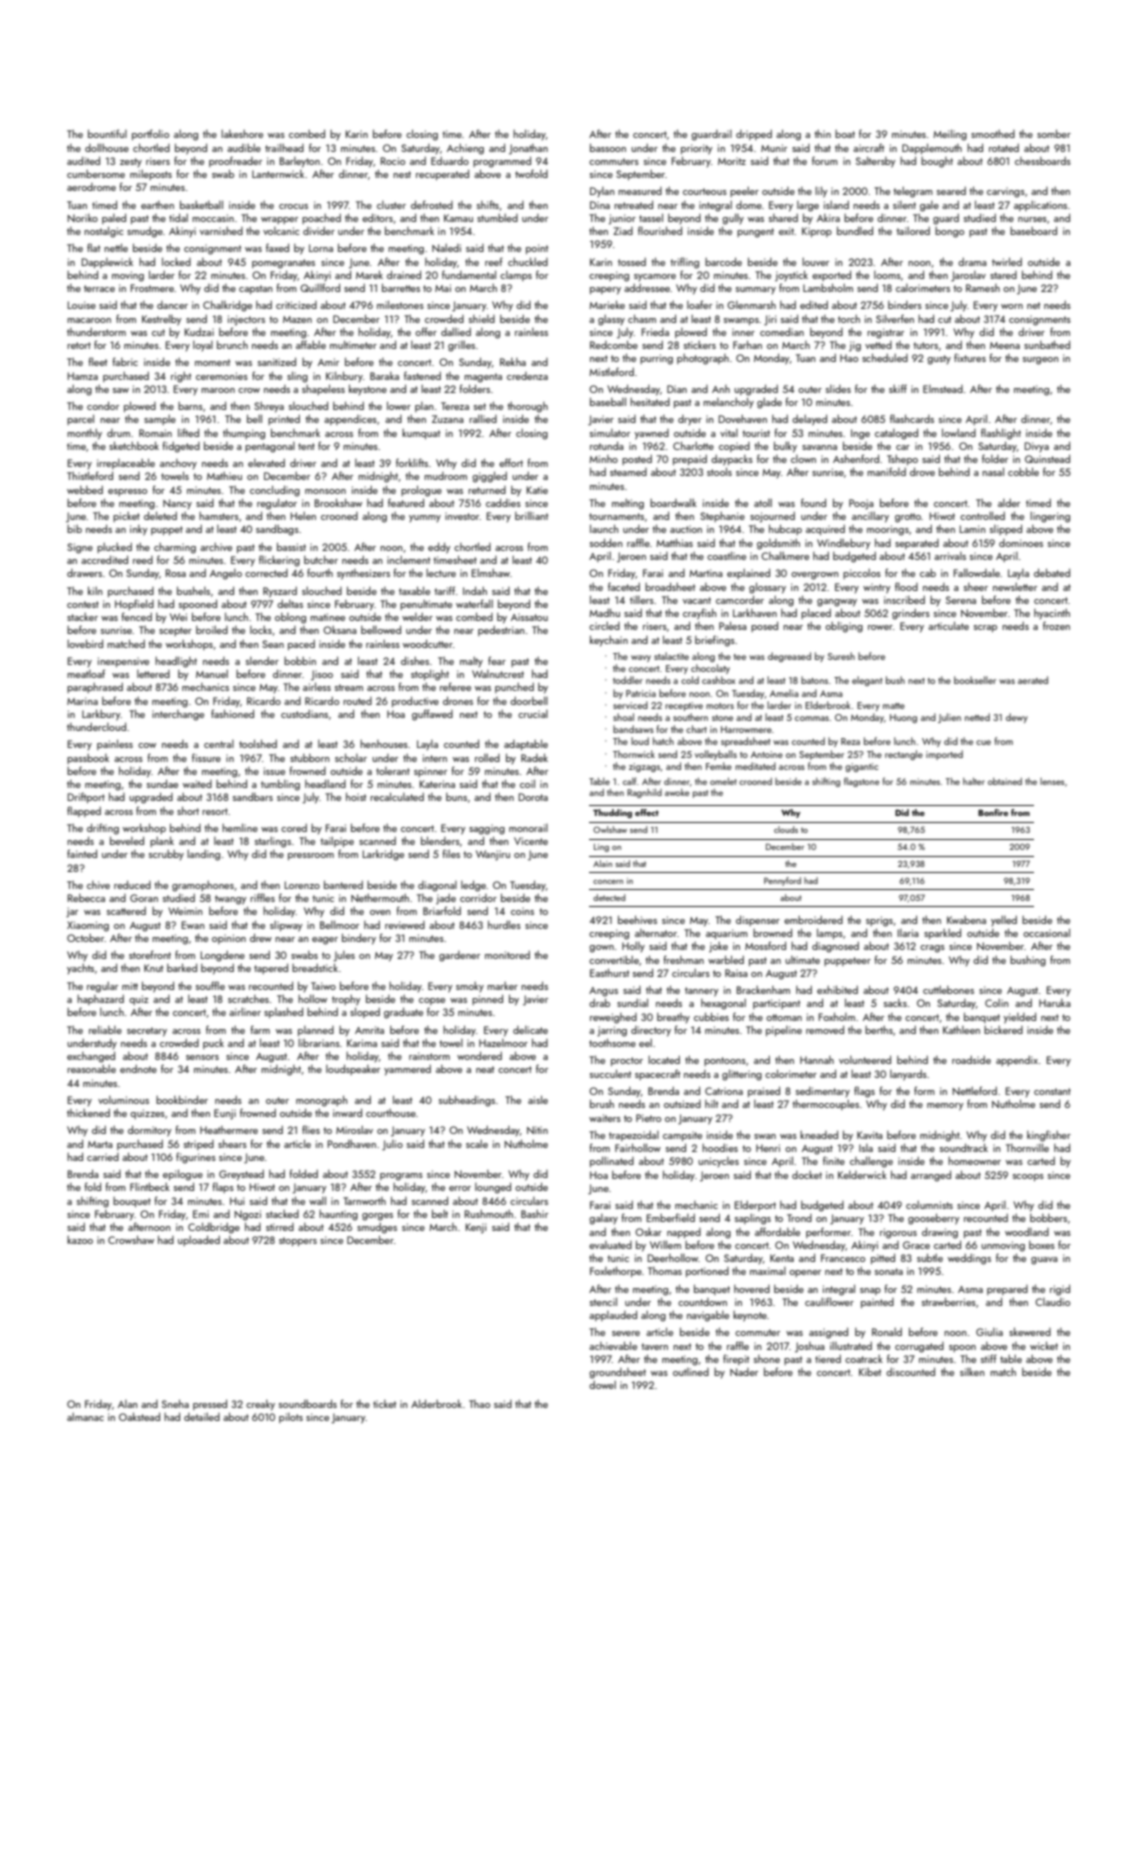 Image resolution: width=1138 pixels, height=1875 pixels. I want to click on cataloged, so click(896, 434).
